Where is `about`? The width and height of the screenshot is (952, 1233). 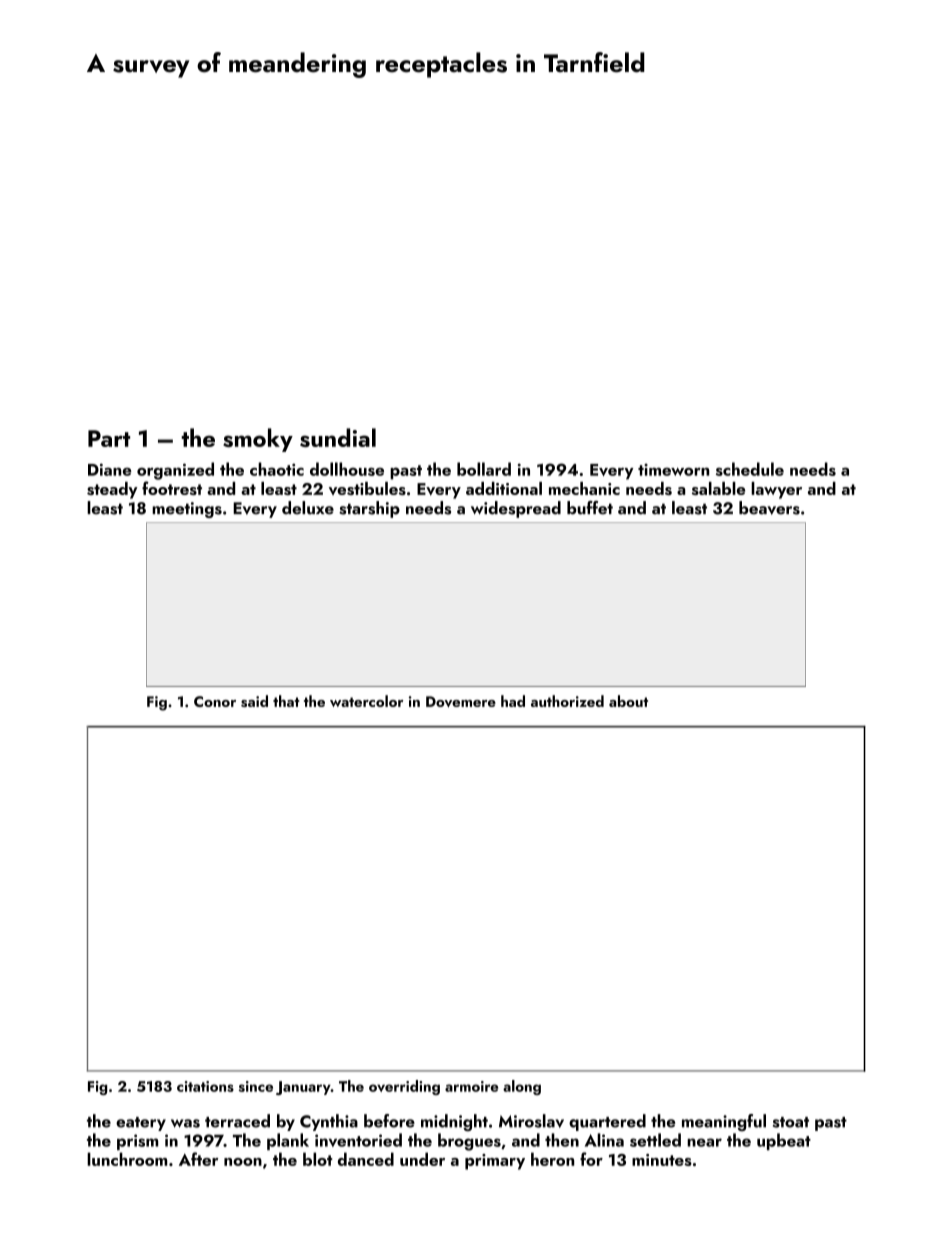 about is located at coordinates (628, 701).
